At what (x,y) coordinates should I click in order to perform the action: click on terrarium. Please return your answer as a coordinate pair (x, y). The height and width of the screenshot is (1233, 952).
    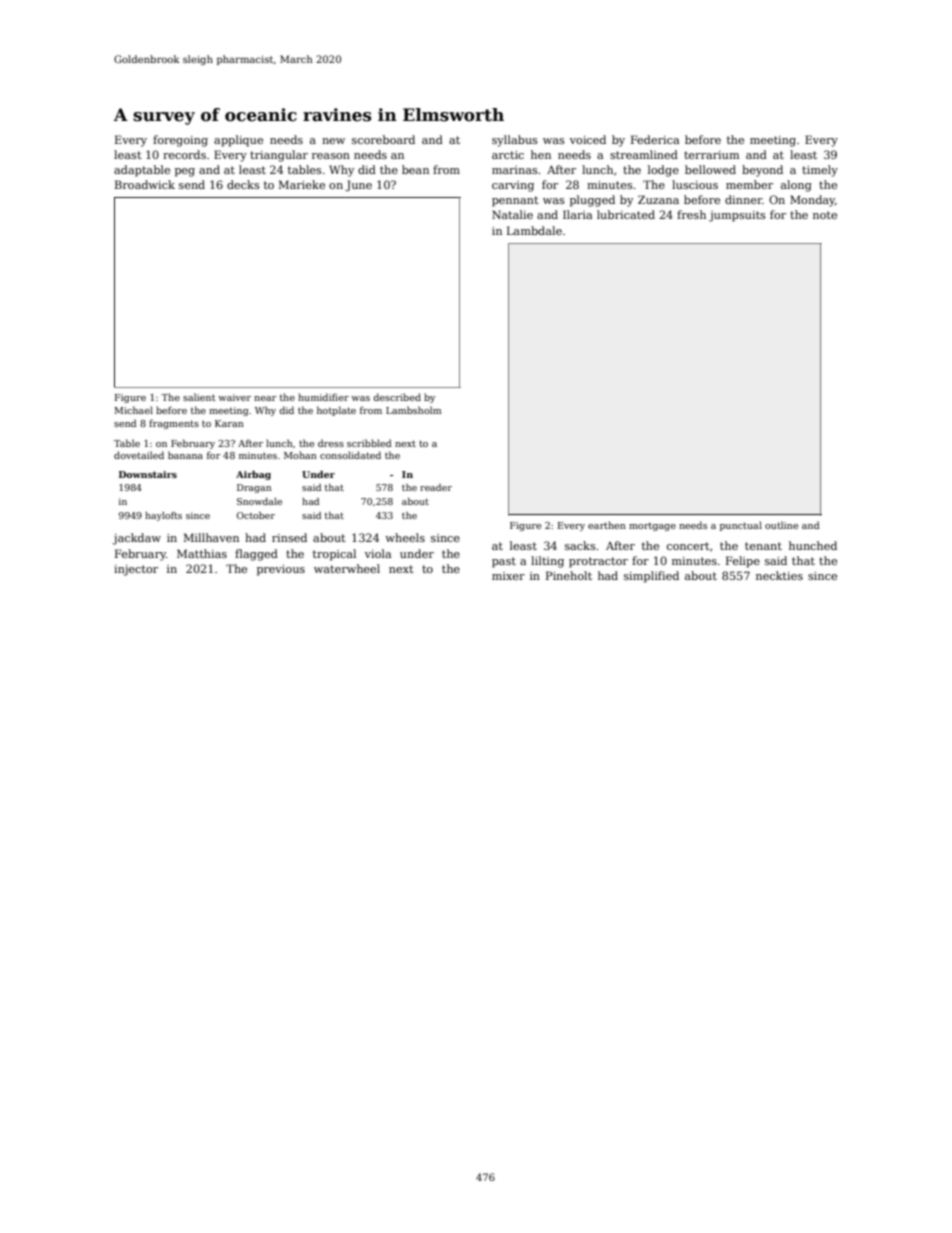
    Looking at the image, I should click on (711, 155).
